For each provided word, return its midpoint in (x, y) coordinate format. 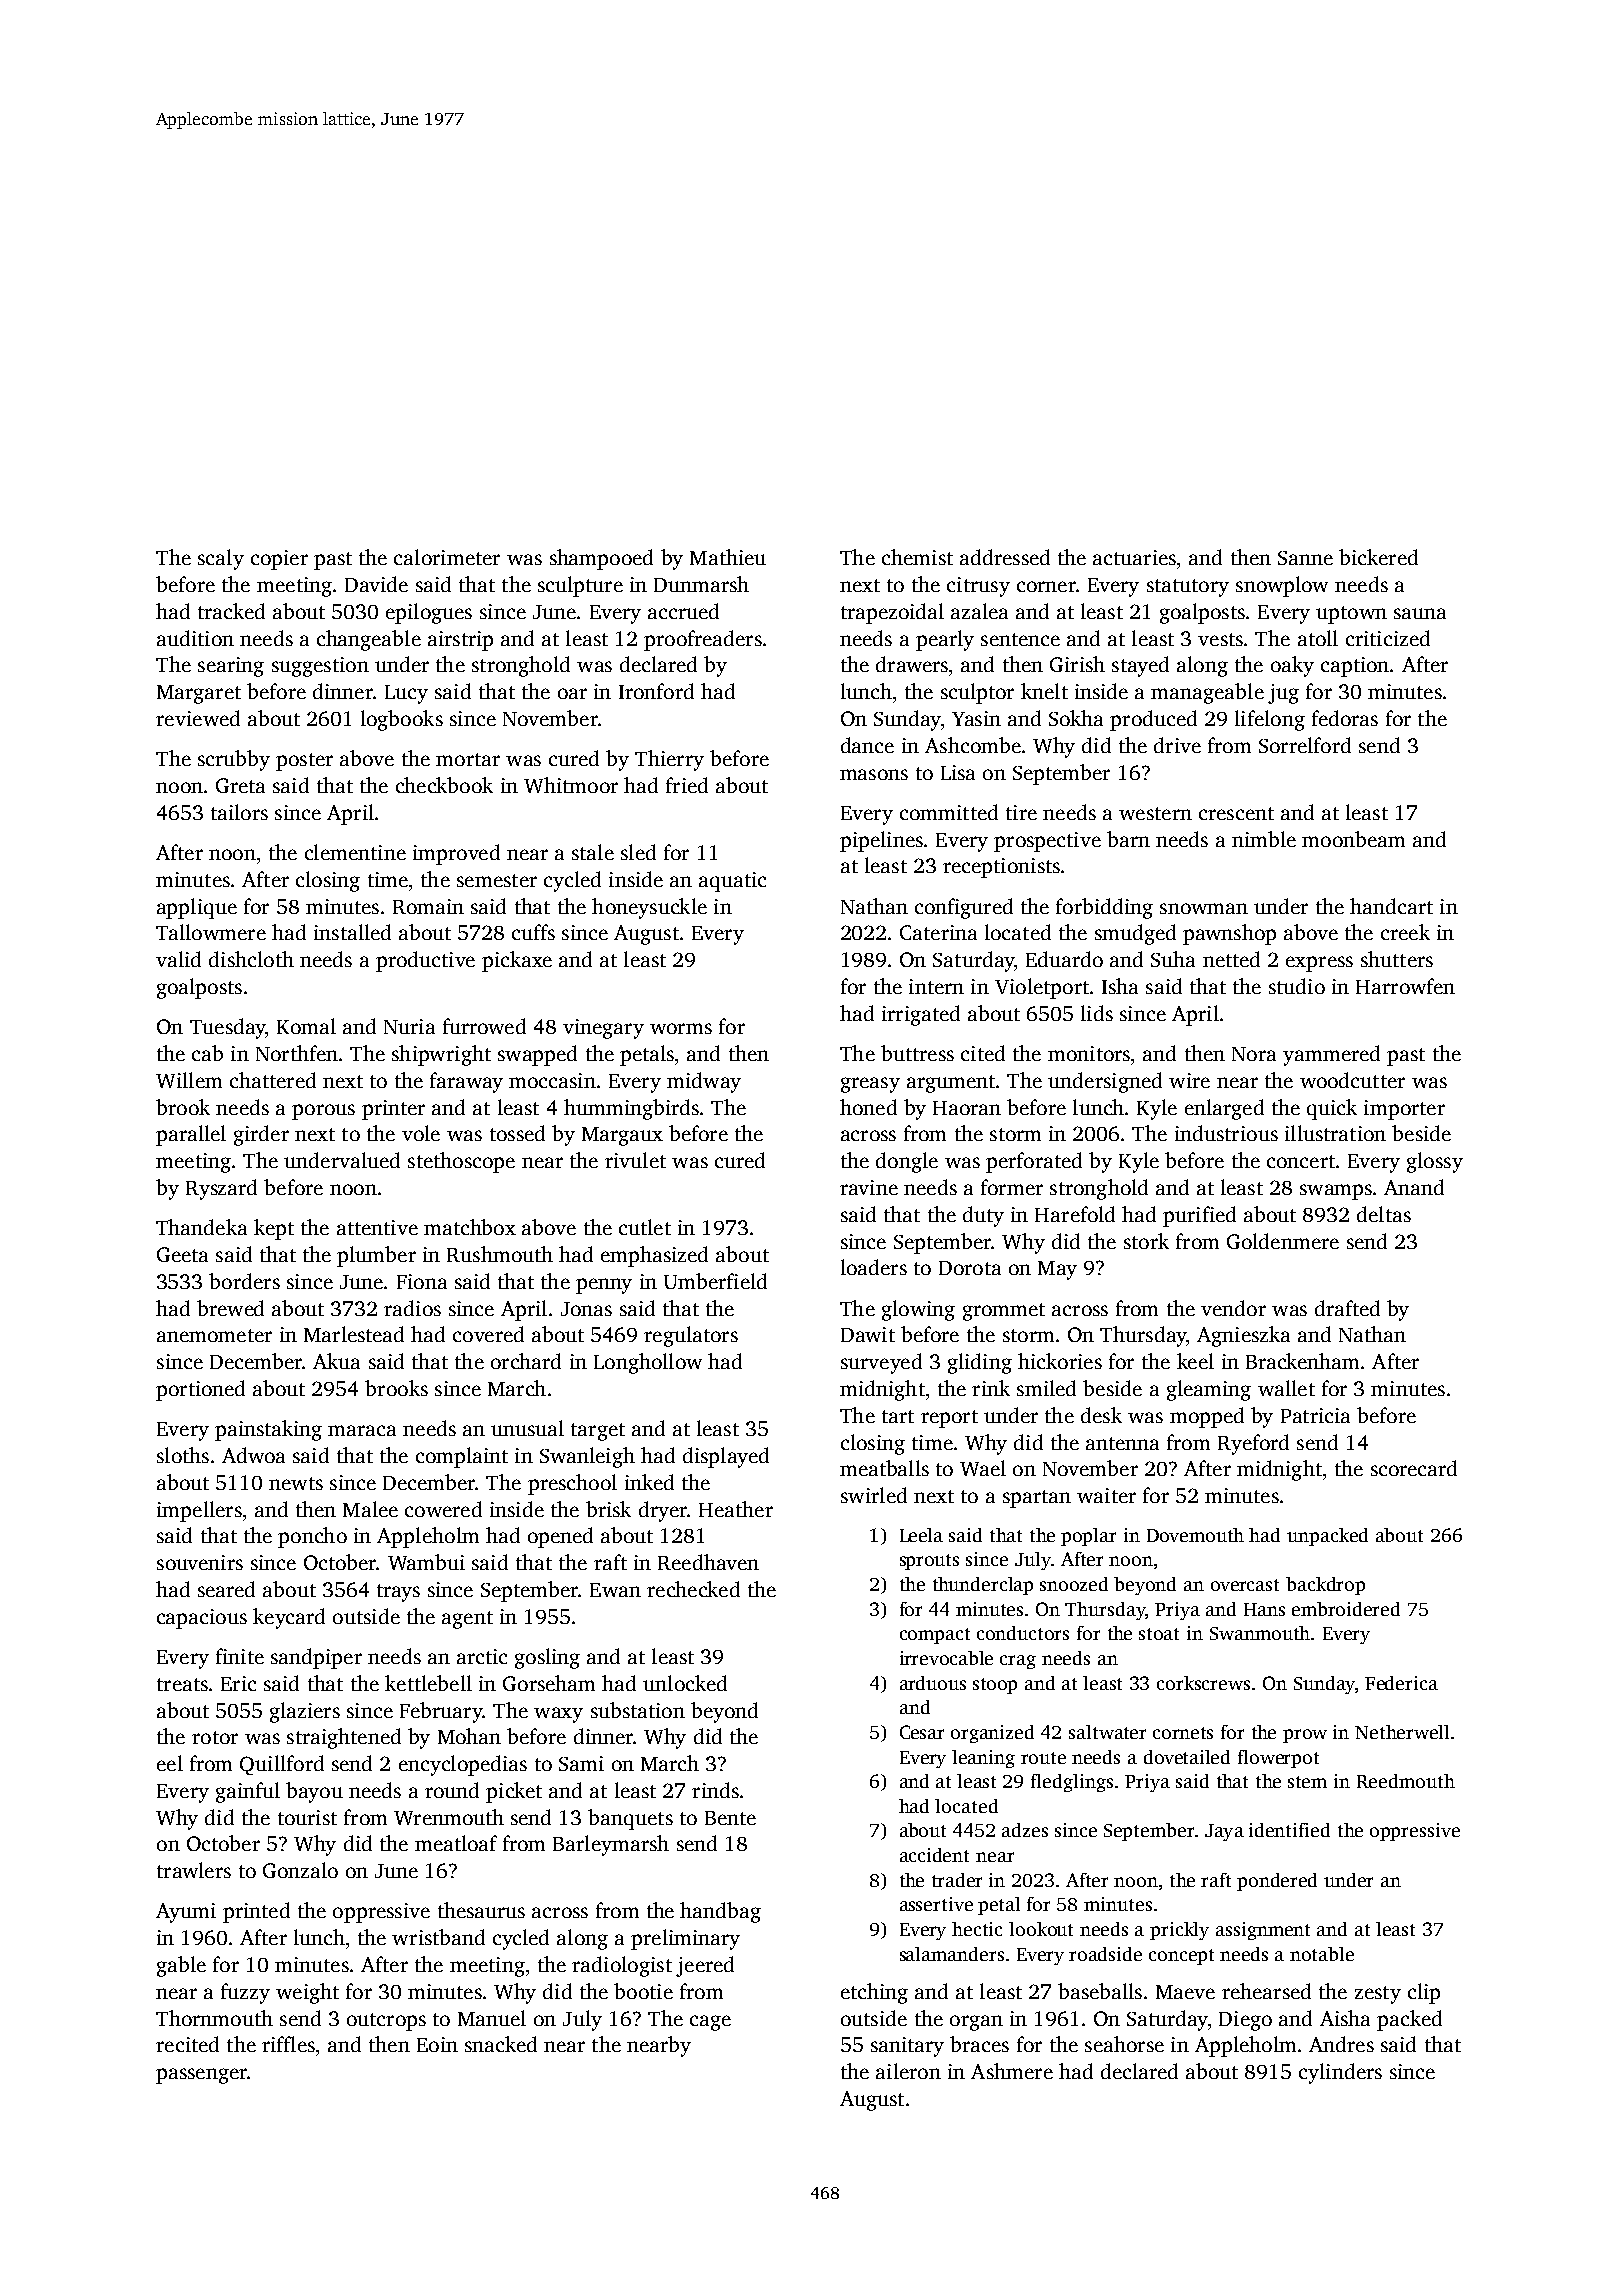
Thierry (669, 760)
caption (1355, 667)
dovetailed (1187, 1757)
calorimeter (447, 557)
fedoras (1345, 718)
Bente (730, 1818)
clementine (355, 852)
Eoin (437, 2044)
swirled (874, 1495)
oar (572, 693)
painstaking (268, 1430)
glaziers (305, 1712)
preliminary (685, 1939)
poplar (1088, 1537)
